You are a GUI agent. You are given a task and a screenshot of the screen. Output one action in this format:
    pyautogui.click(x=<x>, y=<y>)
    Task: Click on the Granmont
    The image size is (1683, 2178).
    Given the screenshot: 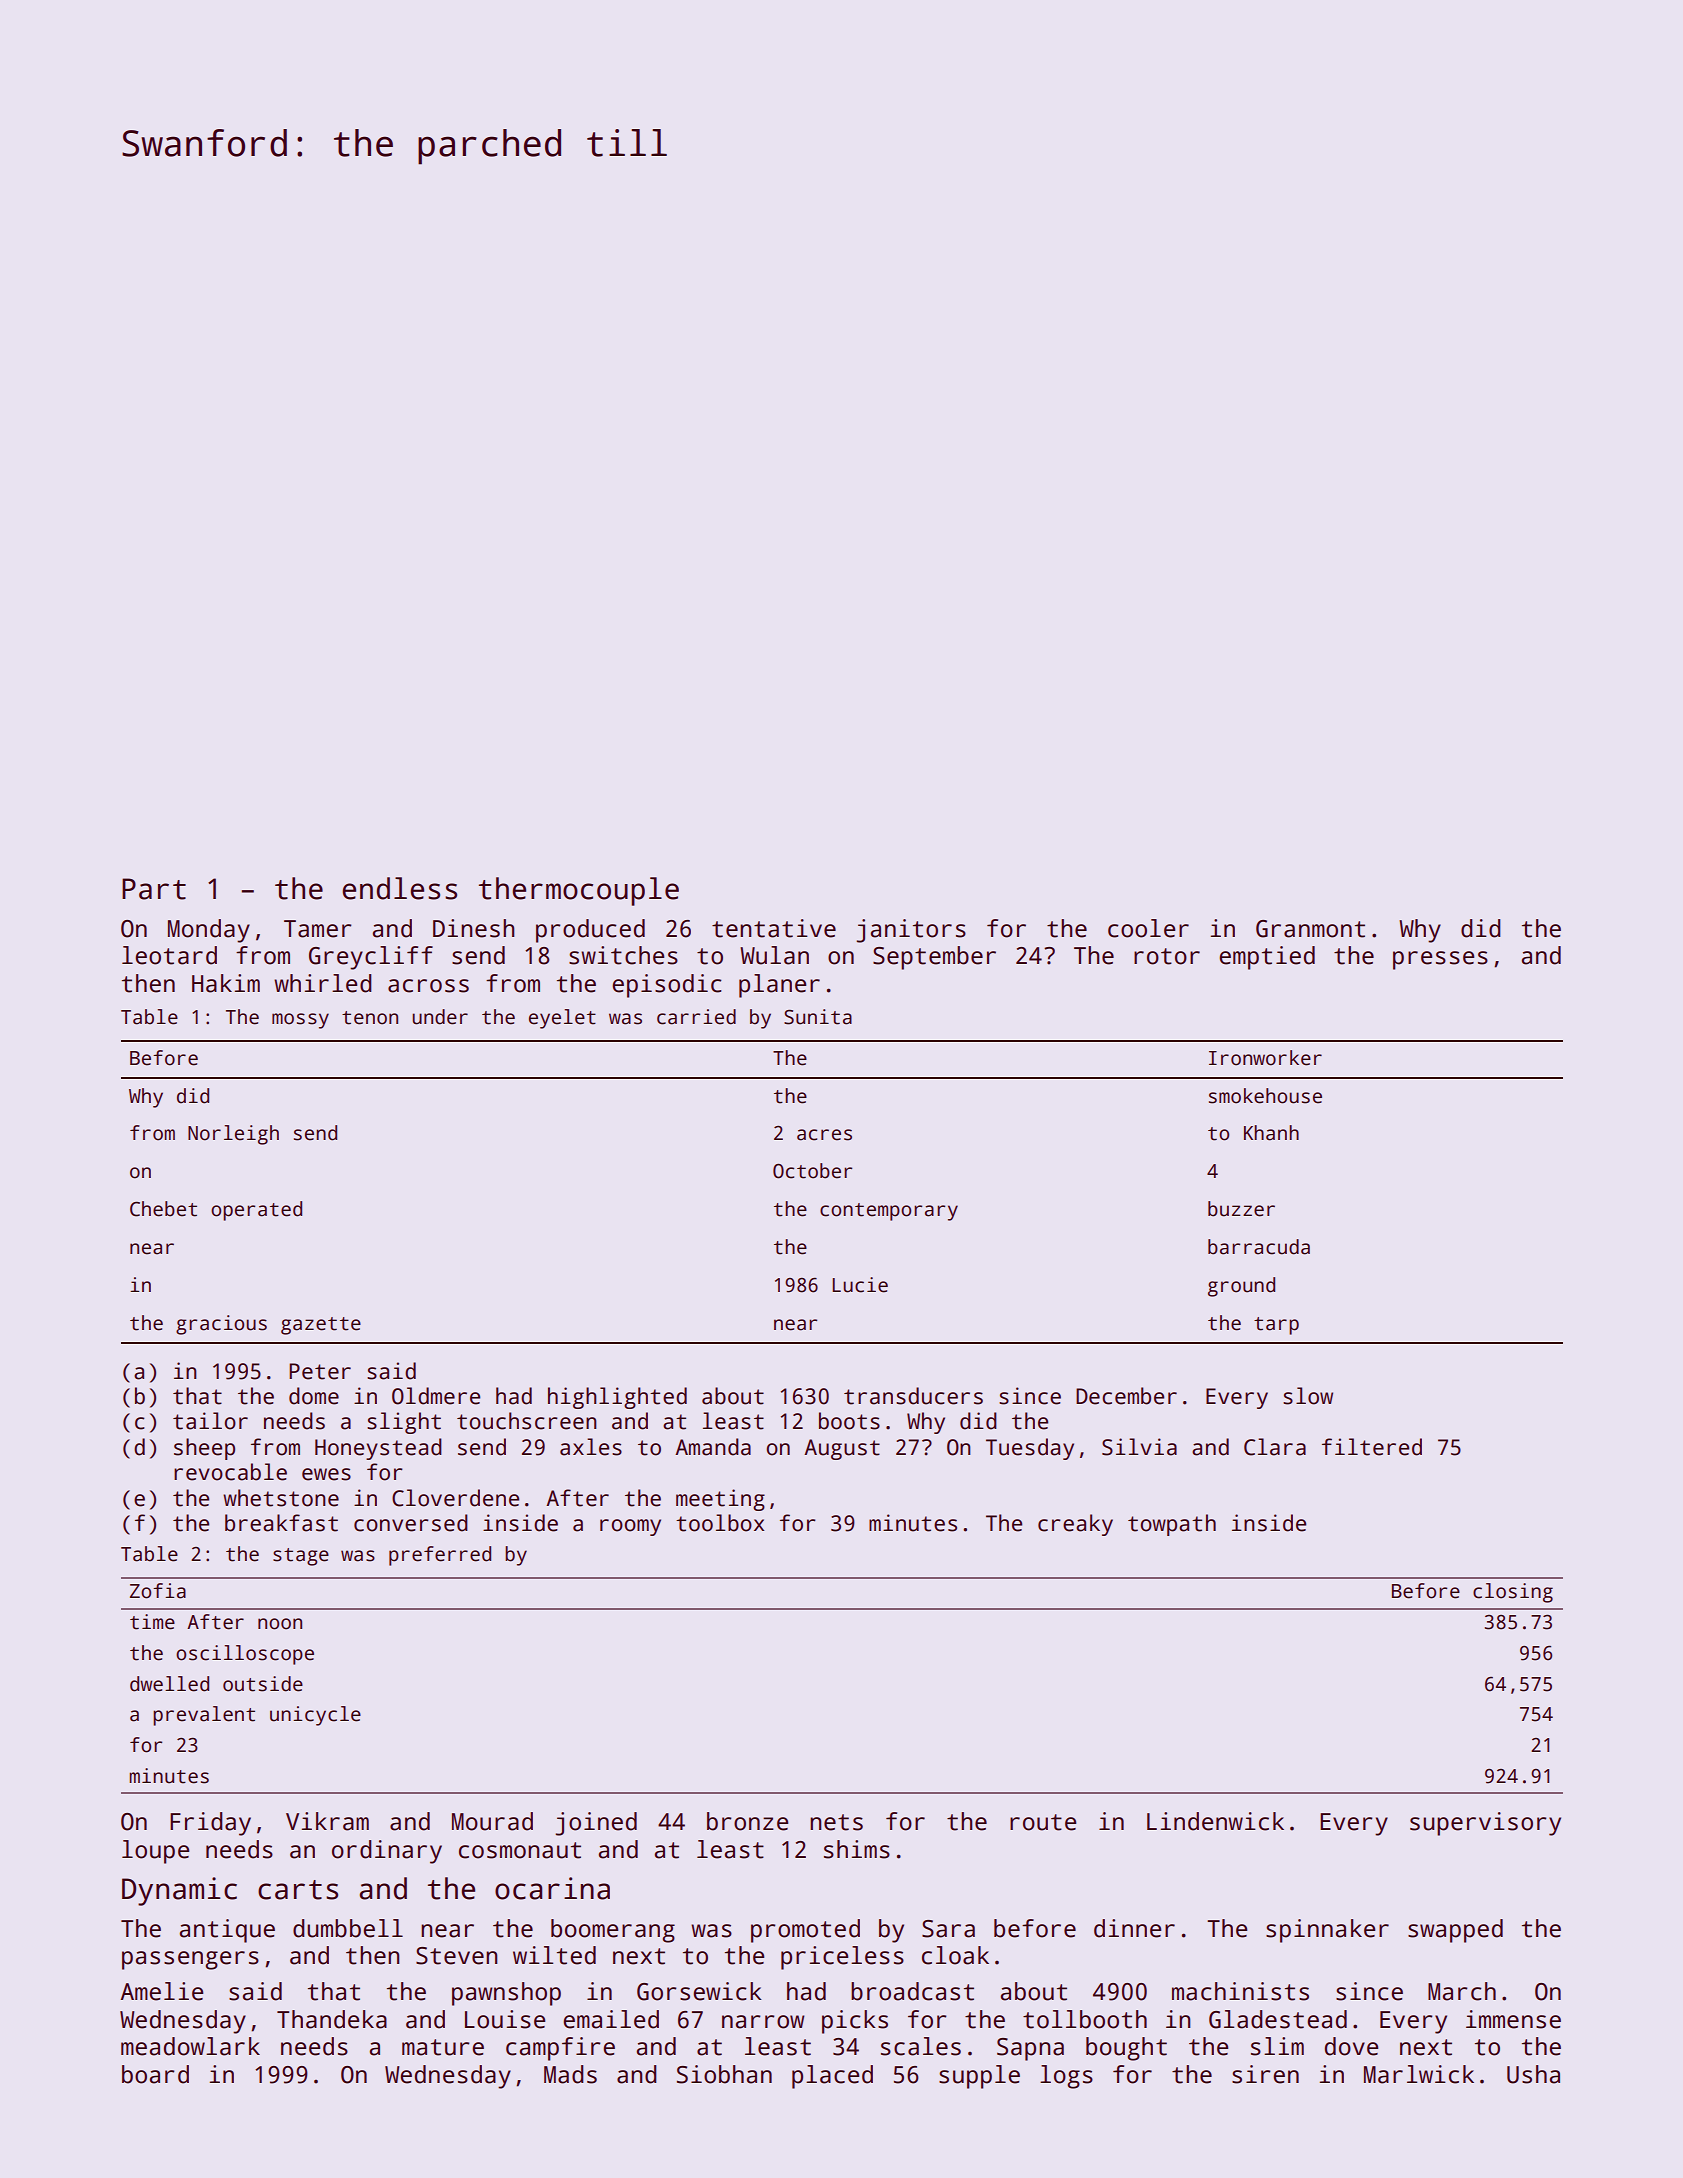 What is the action you would take?
    pyautogui.click(x=1310, y=929)
